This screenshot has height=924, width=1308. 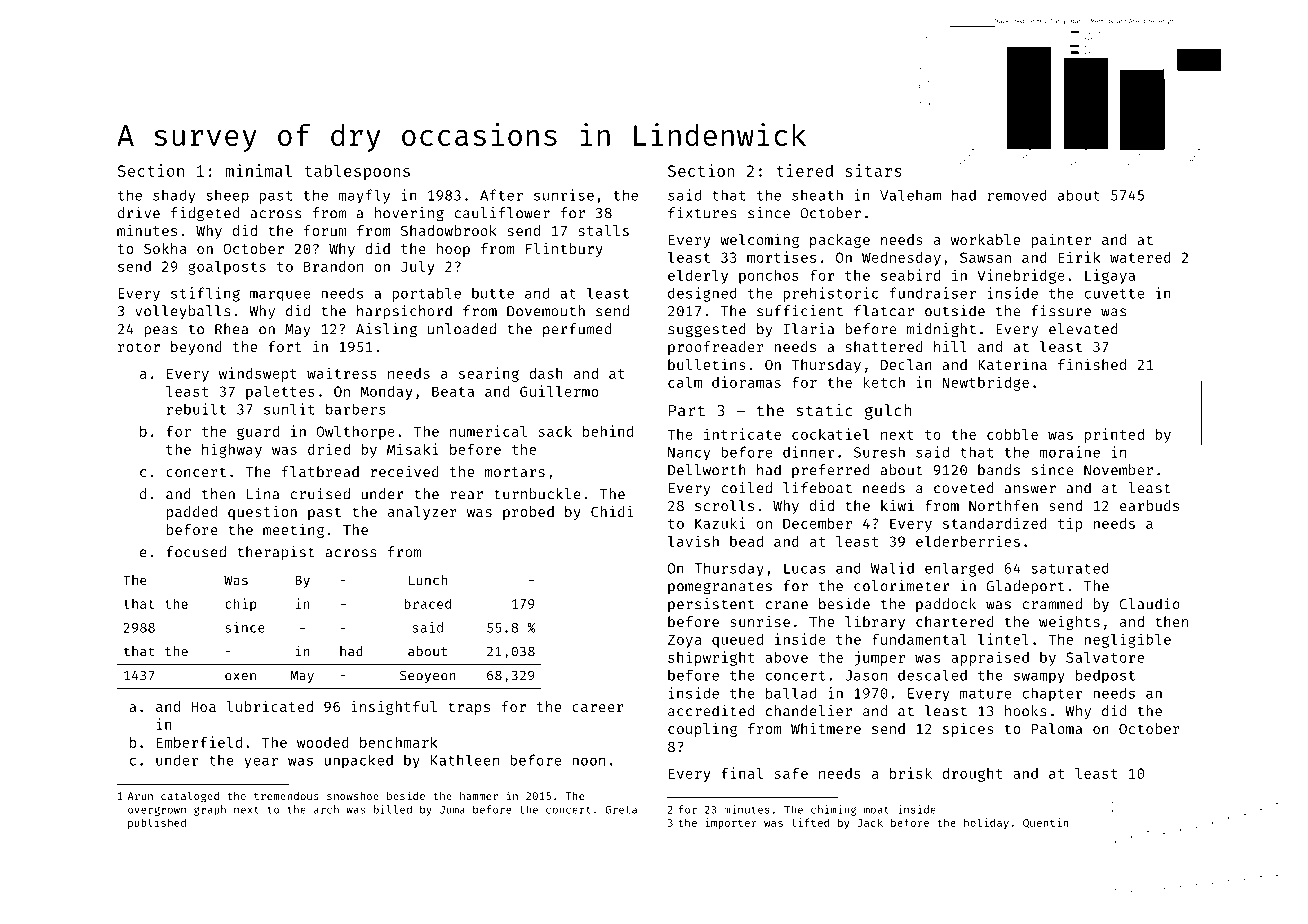 What do you see at coordinates (1079, 257) in the screenshot?
I see `Eirik` at bounding box center [1079, 257].
